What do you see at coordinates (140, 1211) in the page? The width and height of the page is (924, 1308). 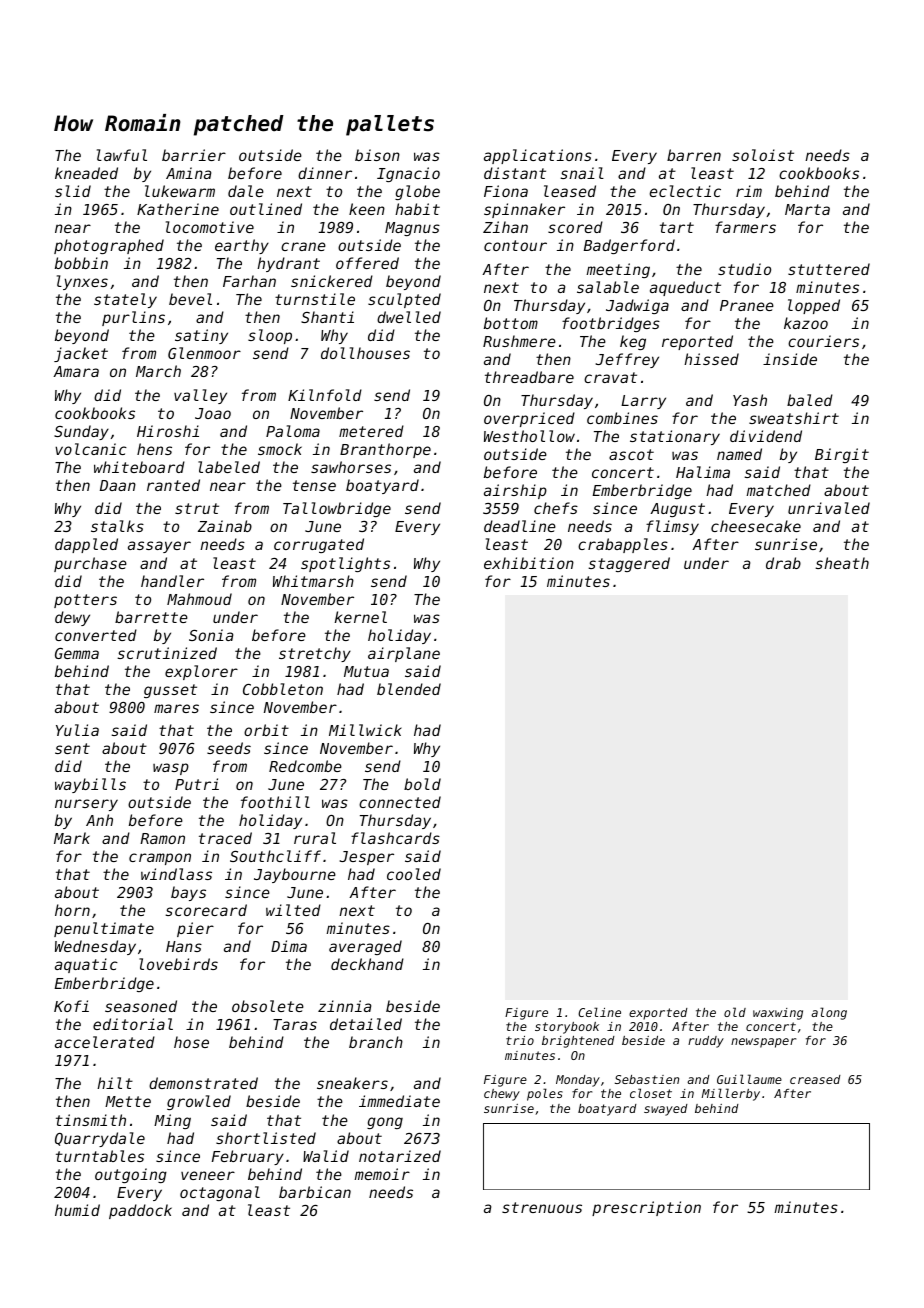 I see `paddock` at bounding box center [140, 1211].
